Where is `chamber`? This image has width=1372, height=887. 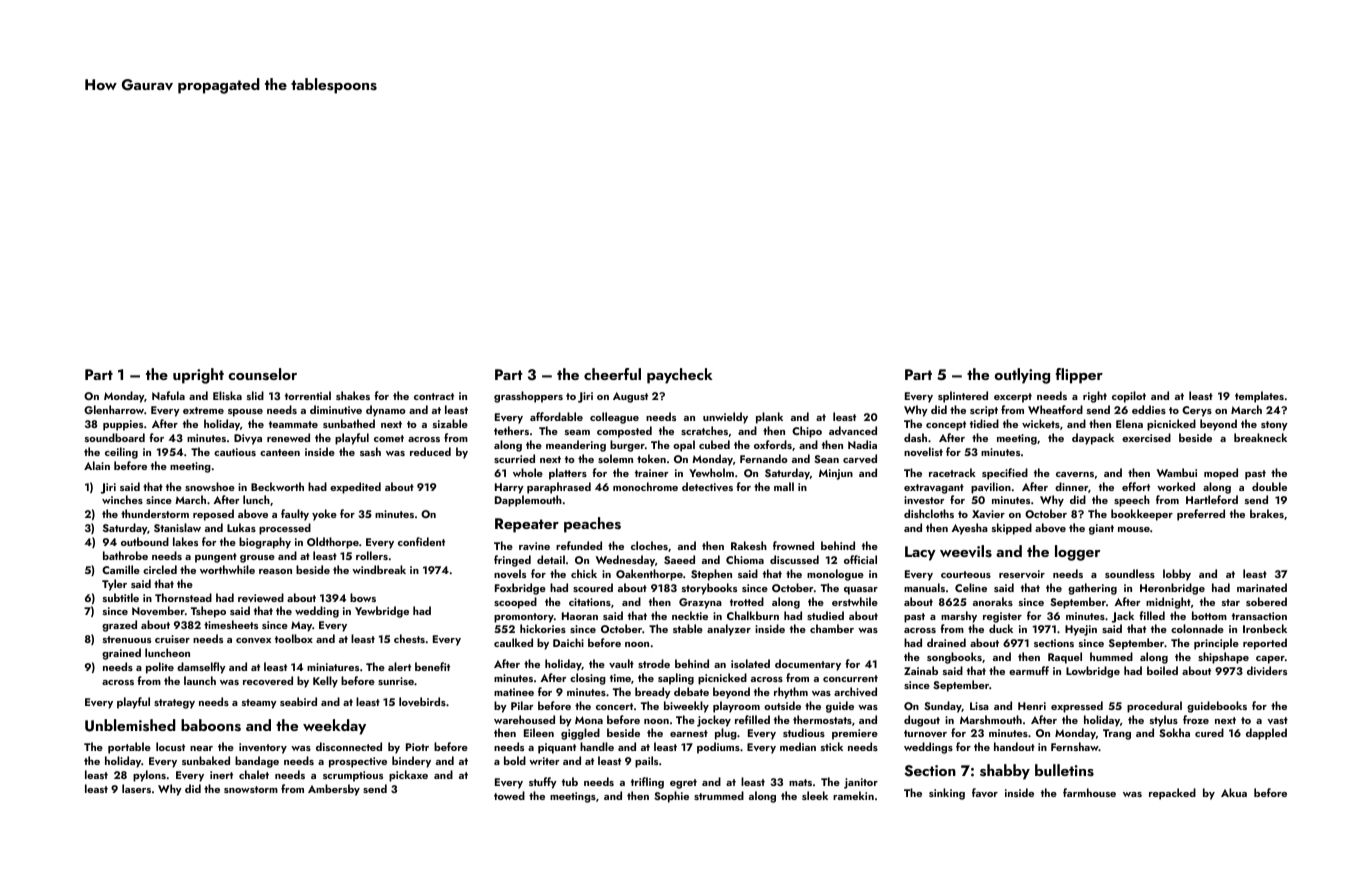
chamber is located at coordinates (832, 628).
